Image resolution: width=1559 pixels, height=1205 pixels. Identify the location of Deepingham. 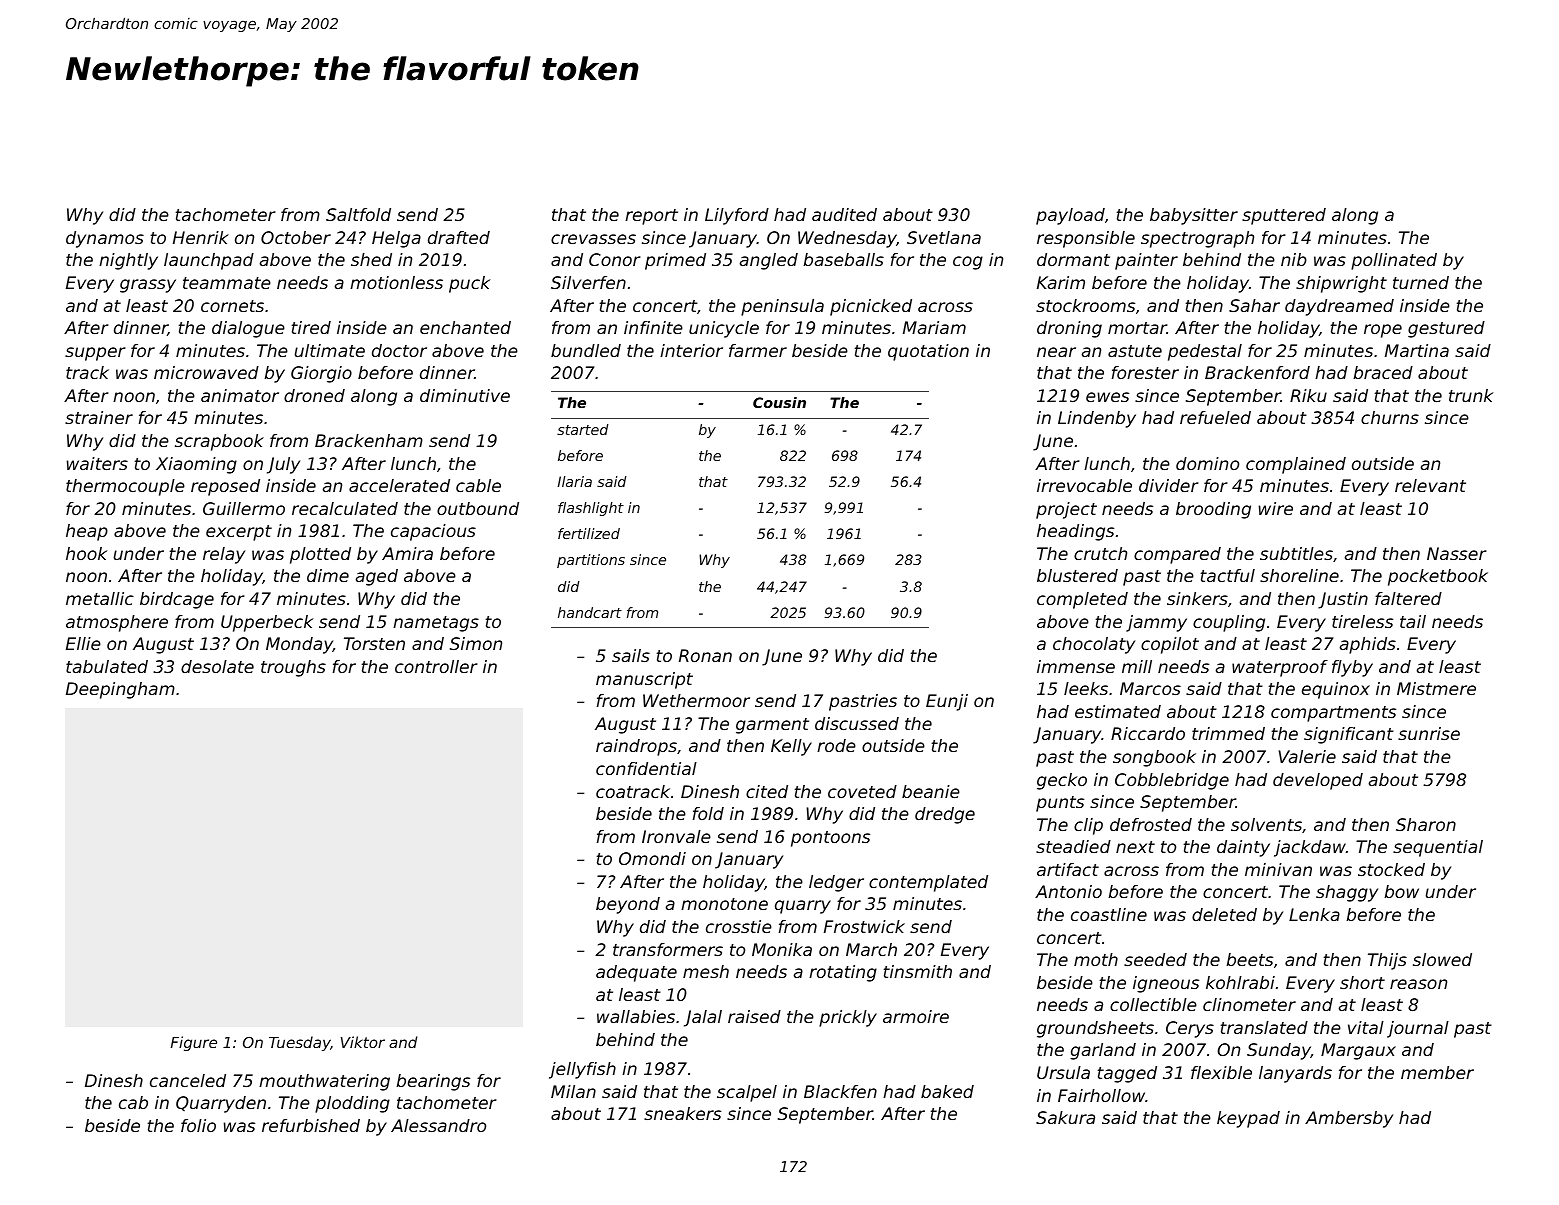
(120, 690).
